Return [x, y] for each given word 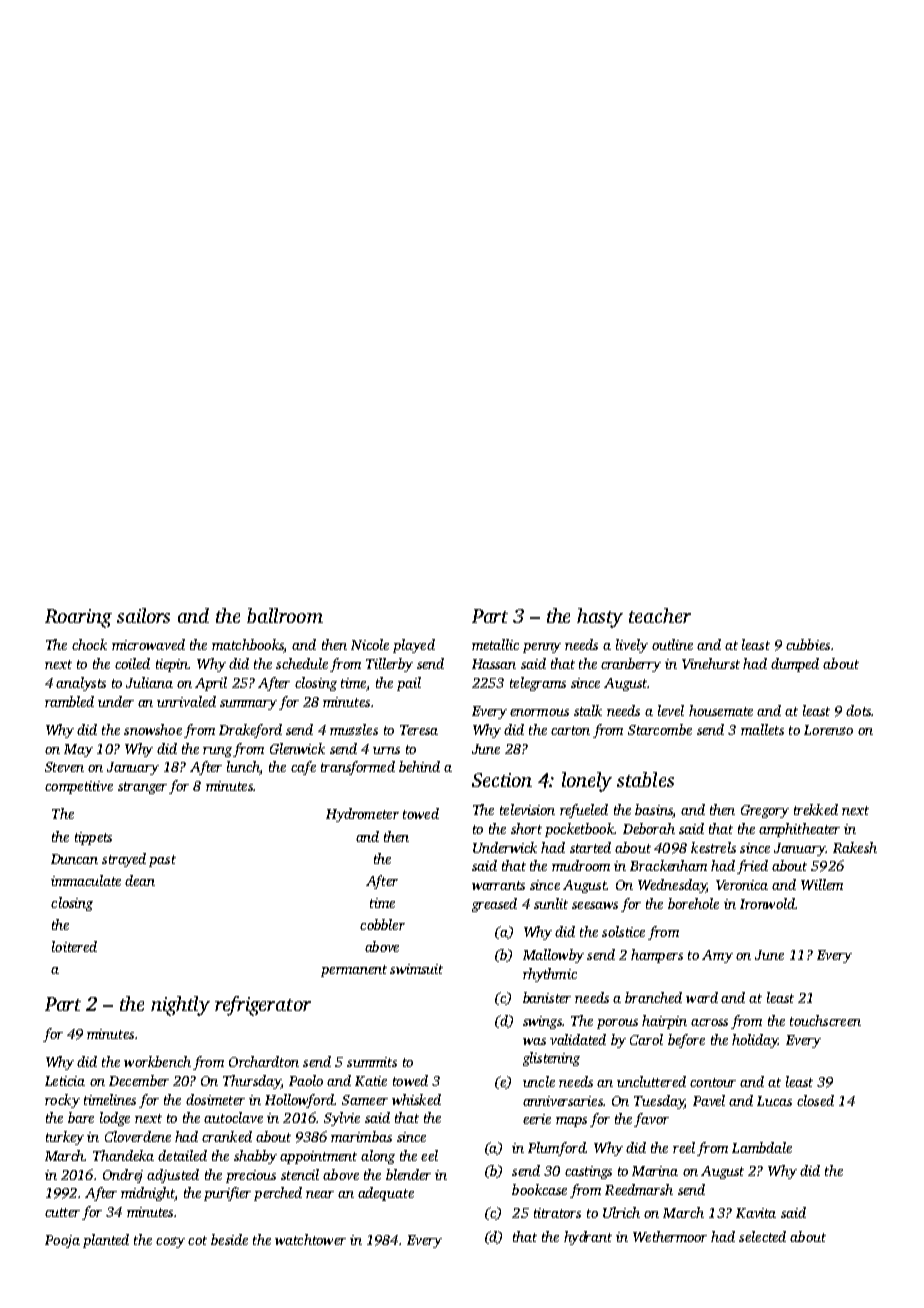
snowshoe [153, 729]
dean [140, 880]
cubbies [808, 644]
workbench [157, 1061]
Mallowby [553, 956]
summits [372, 1062]
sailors [143, 615]
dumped [795, 665]
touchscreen [825, 1020]
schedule [302, 663]
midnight [148, 1194]
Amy [717, 956]
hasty [600, 618]
